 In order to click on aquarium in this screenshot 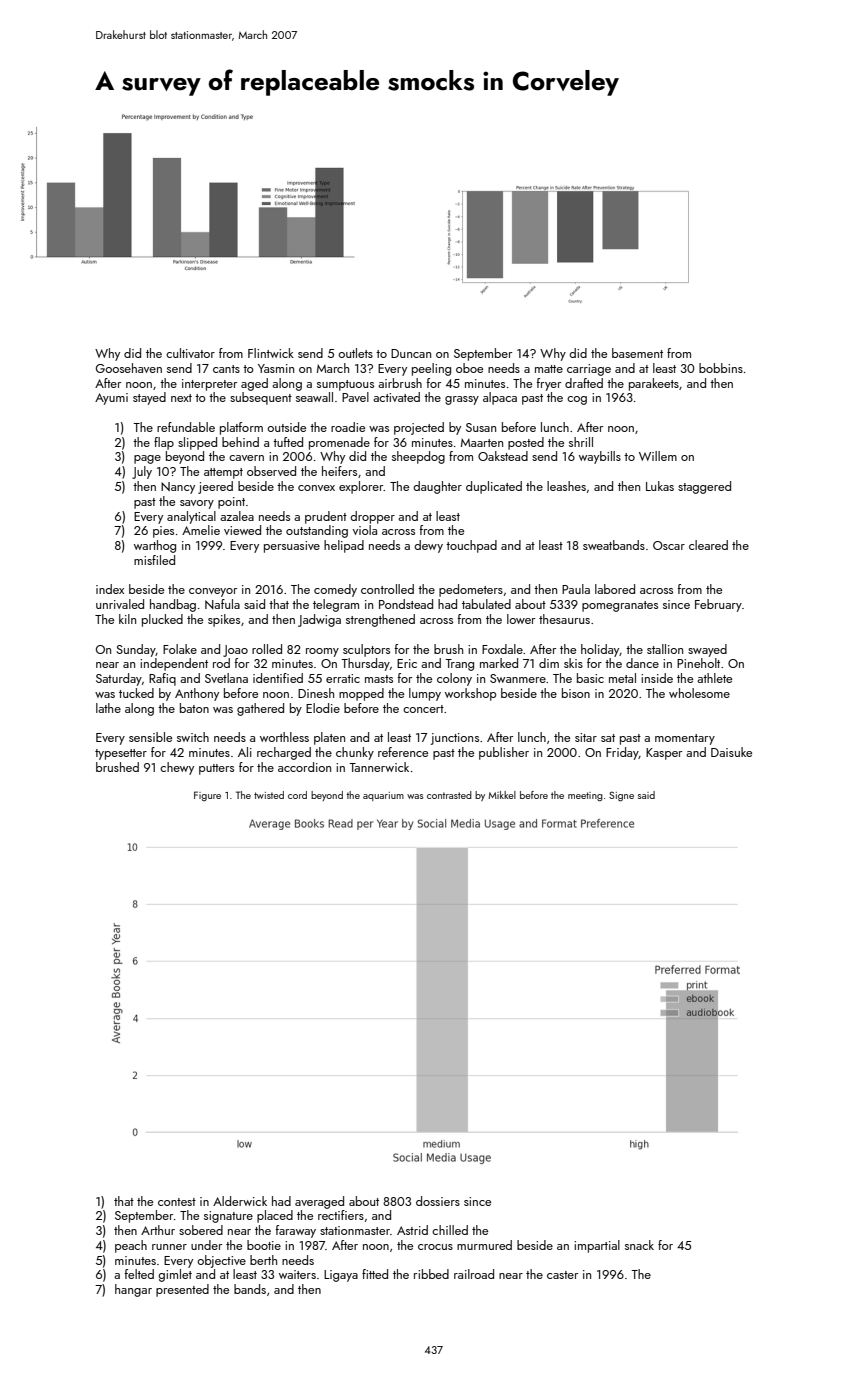, I will do `click(383, 796)`.
